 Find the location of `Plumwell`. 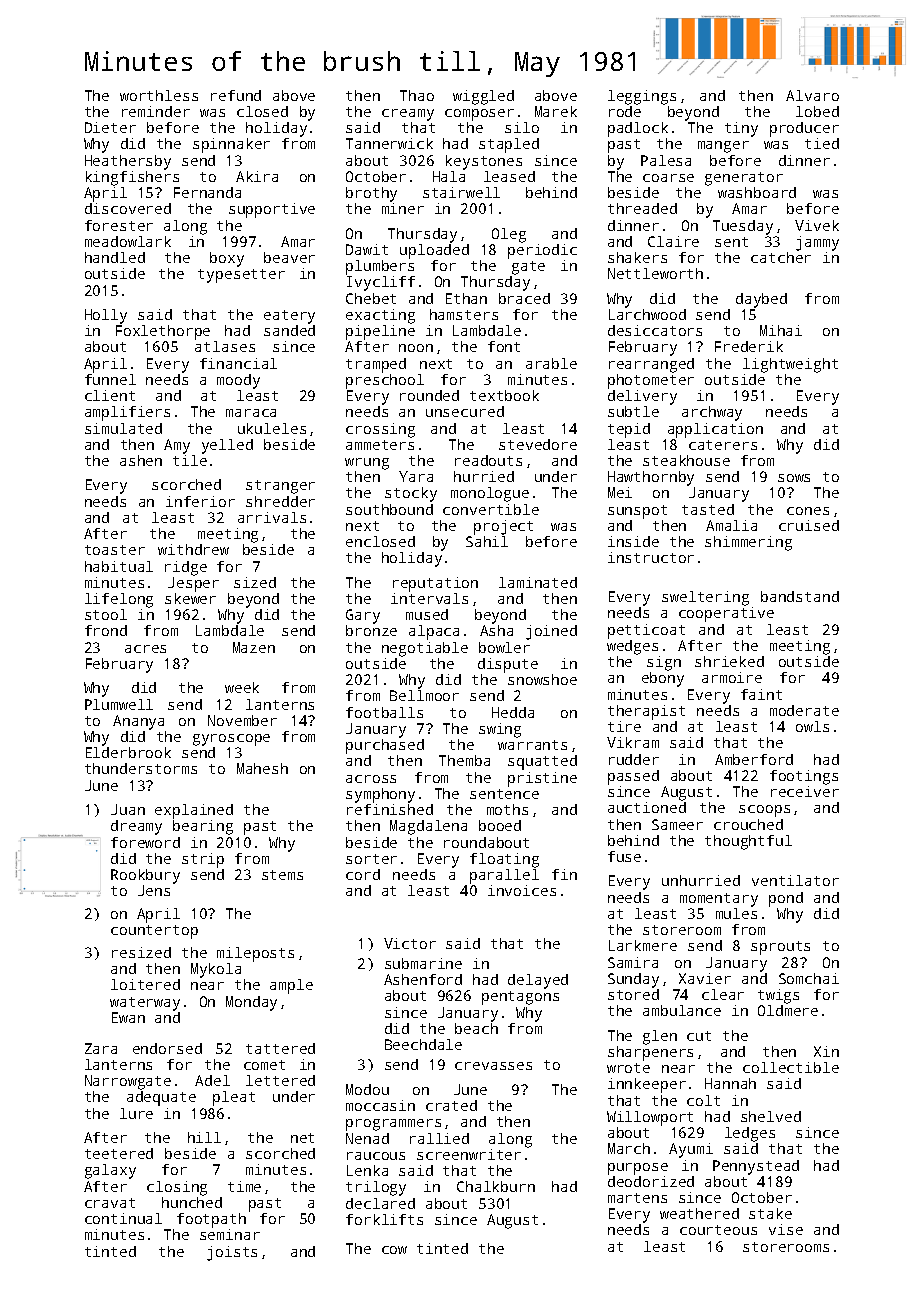

Plumwell is located at coordinates (119, 704).
